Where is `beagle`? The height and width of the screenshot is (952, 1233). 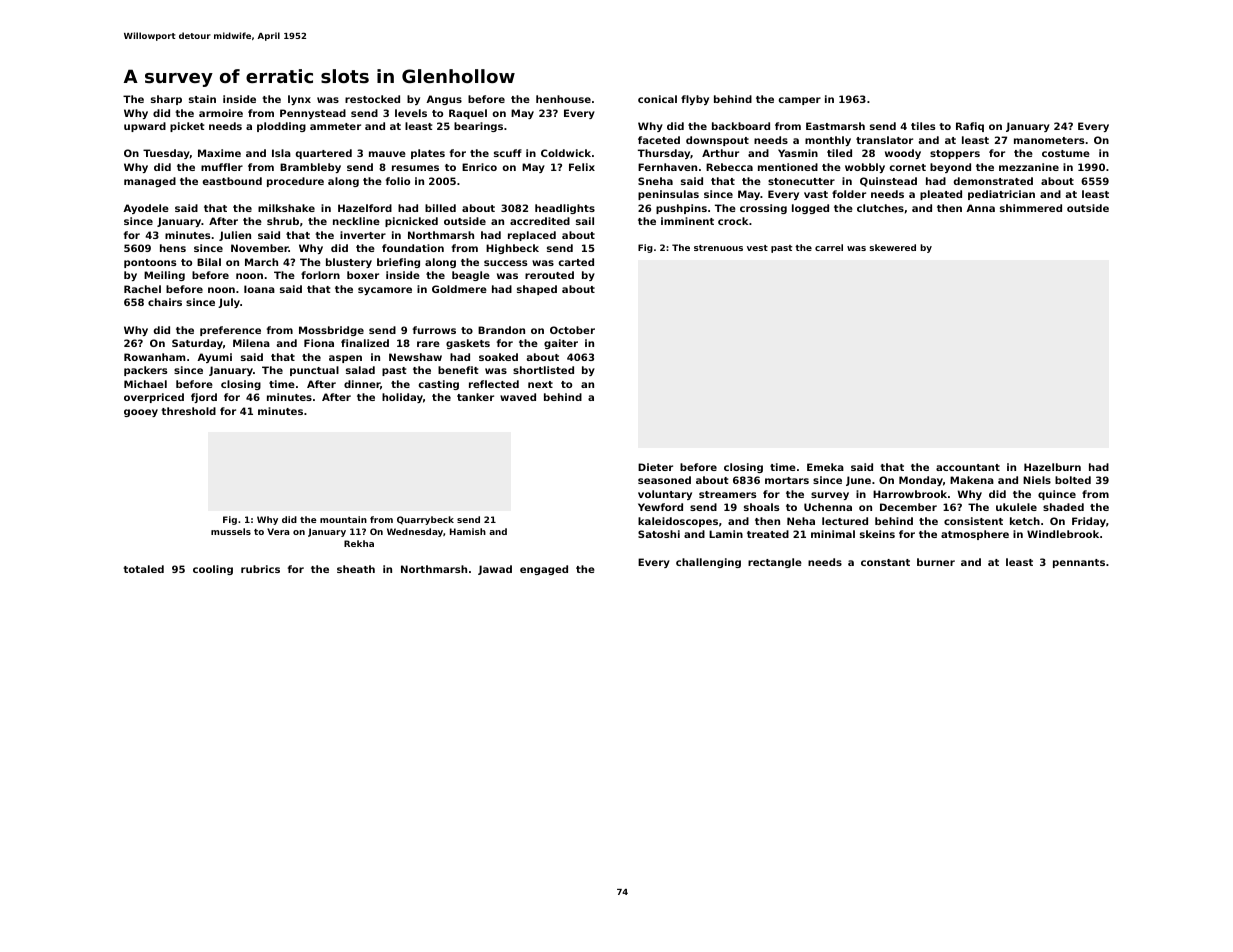
beagle is located at coordinates (471, 276).
